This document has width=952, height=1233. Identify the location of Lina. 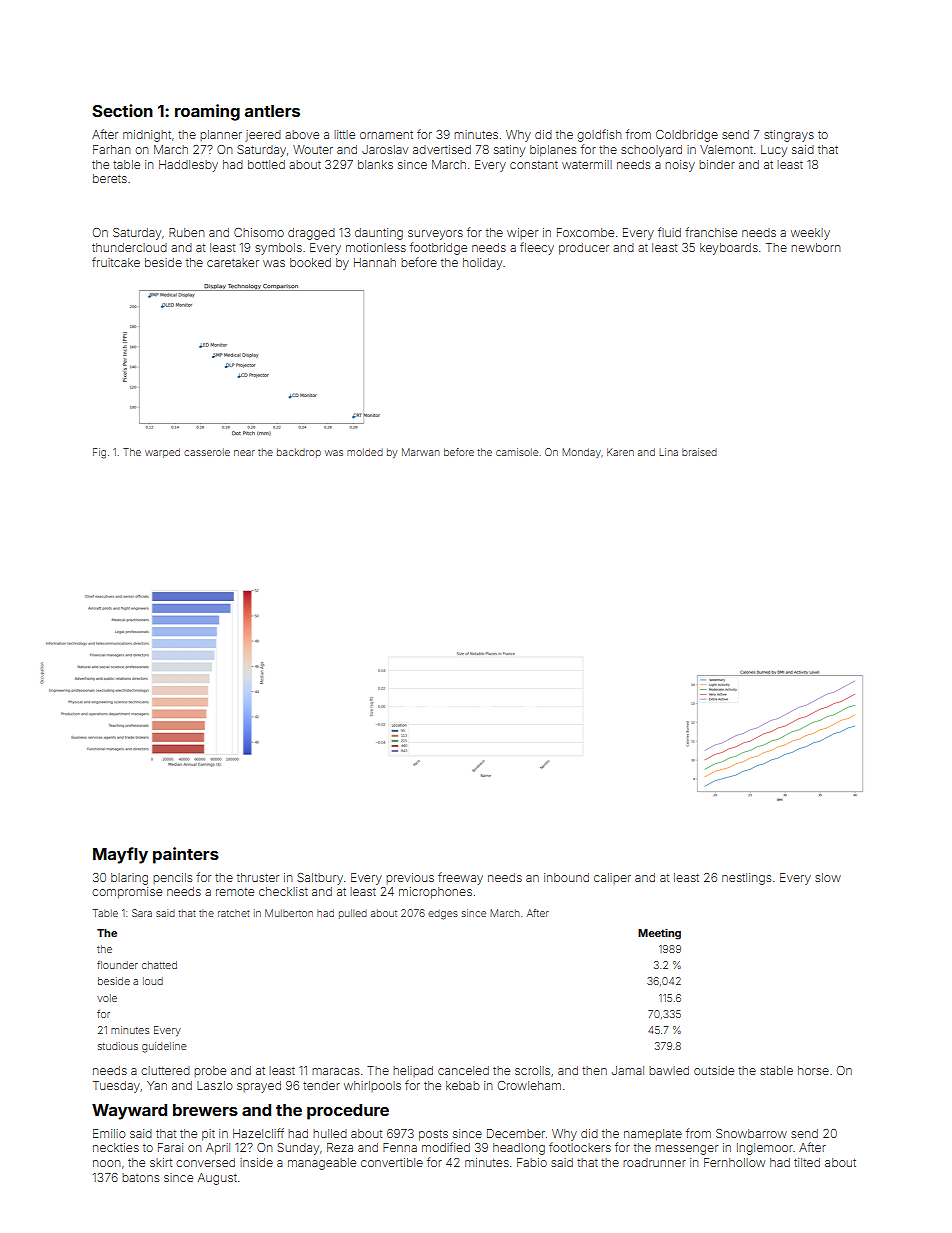
(668, 452).
